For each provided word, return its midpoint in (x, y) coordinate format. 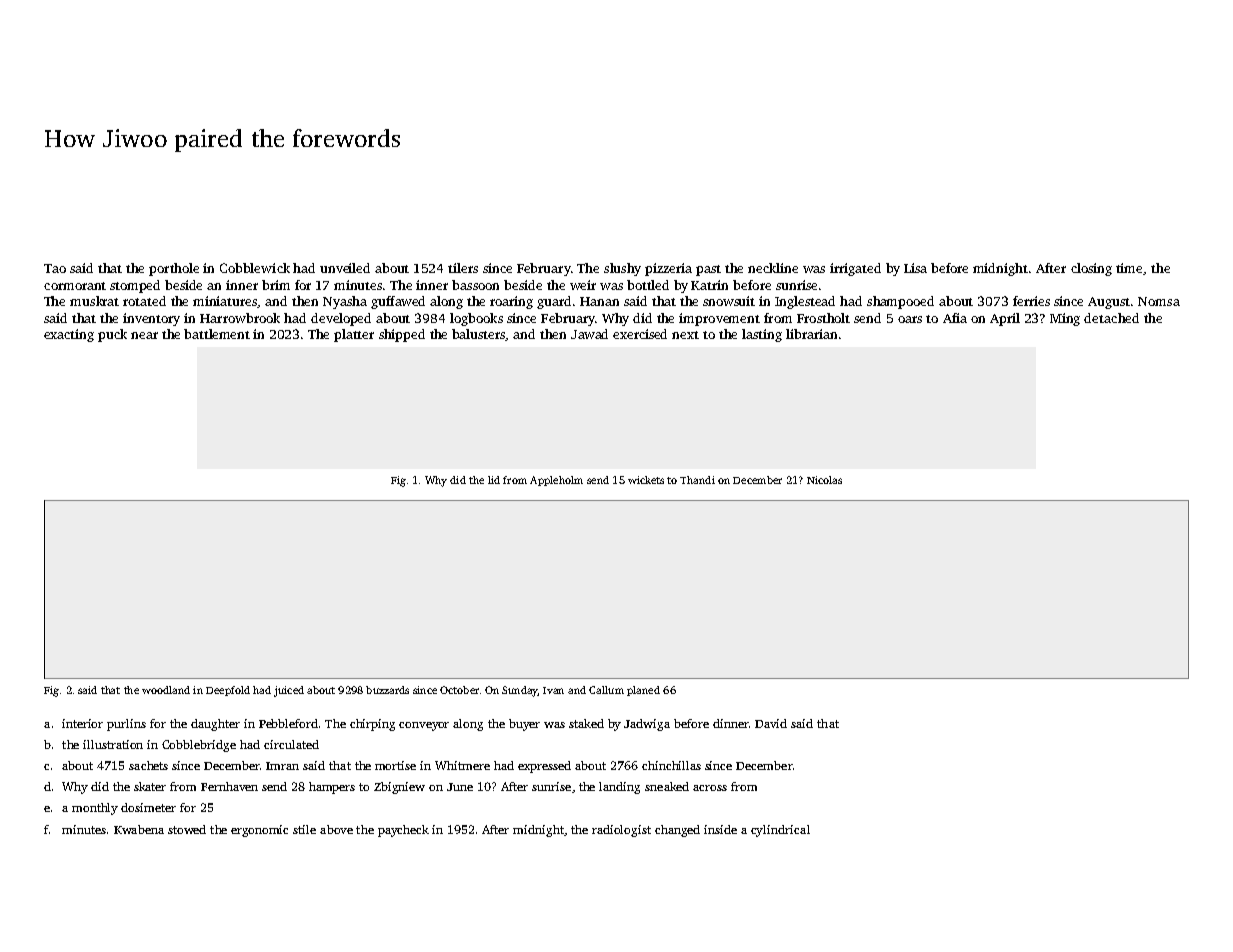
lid (494, 480)
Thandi (697, 480)
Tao (55, 268)
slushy (622, 269)
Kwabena (139, 829)
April (1005, 319)
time (1130, 269)
